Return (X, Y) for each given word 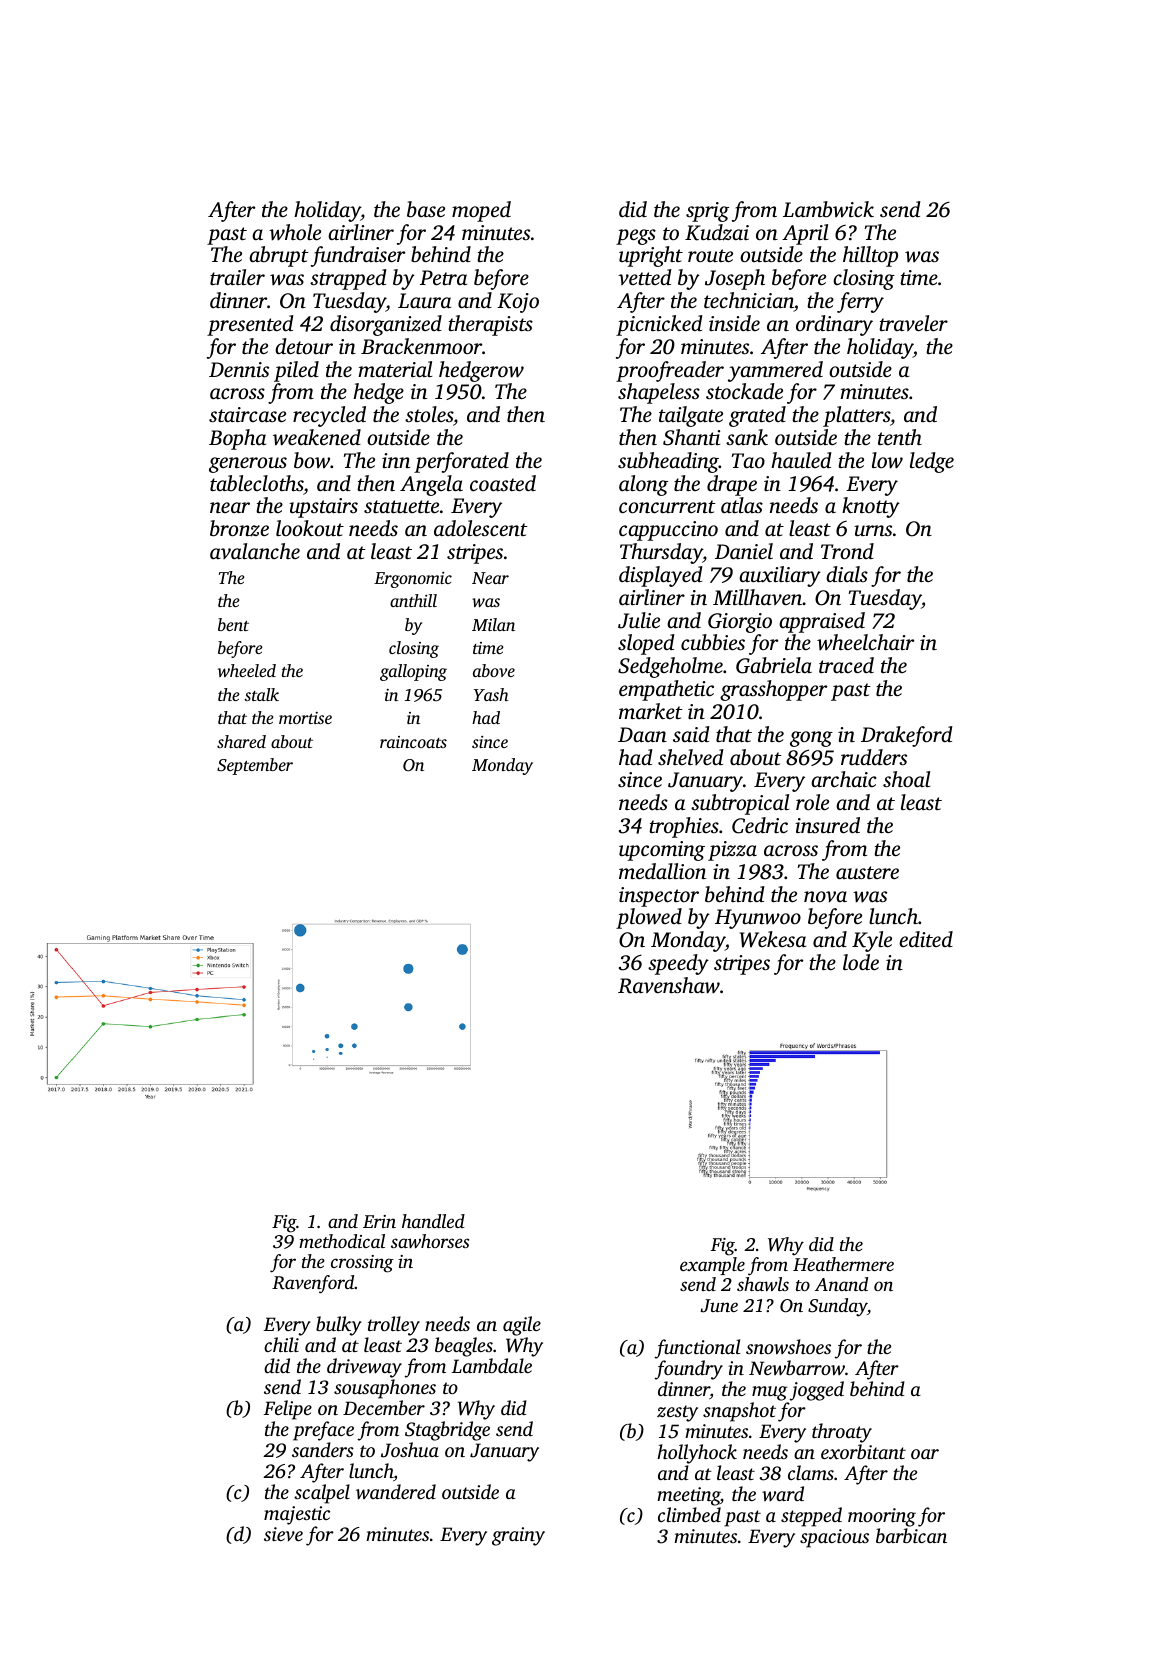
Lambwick (828, 209)
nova (825, 896)
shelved (691, 757)
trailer (237, 277)
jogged (817, 1391)
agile (522, 1326)
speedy (678, 964)
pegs (636, 237)
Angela (431, 485)
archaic (844, 779)
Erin (379, 1221)
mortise (305, 718)
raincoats (413, 742)
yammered (775, 371)
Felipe (288, 1410)
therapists (490, 325)
